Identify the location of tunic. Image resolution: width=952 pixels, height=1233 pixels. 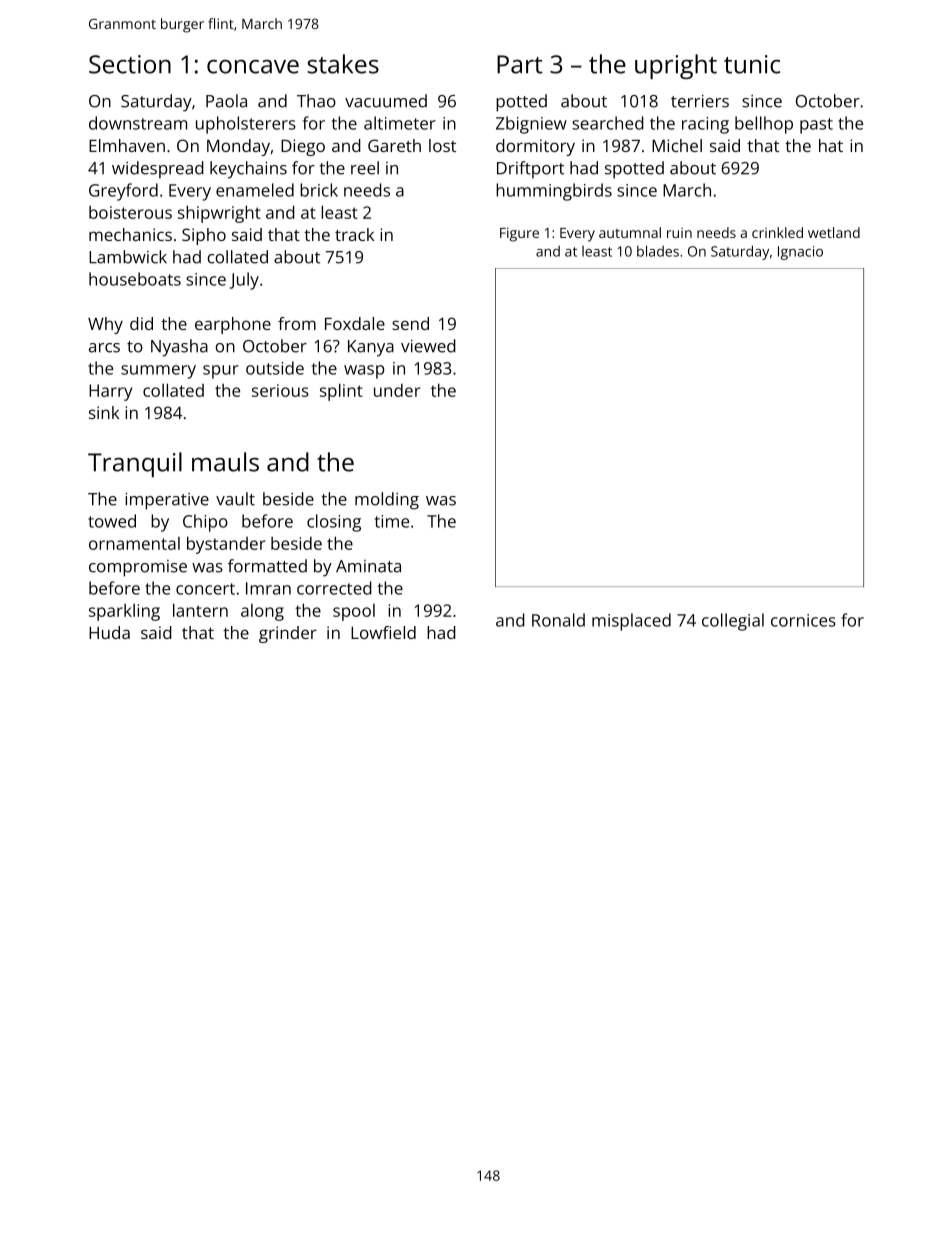
(752, 64).
